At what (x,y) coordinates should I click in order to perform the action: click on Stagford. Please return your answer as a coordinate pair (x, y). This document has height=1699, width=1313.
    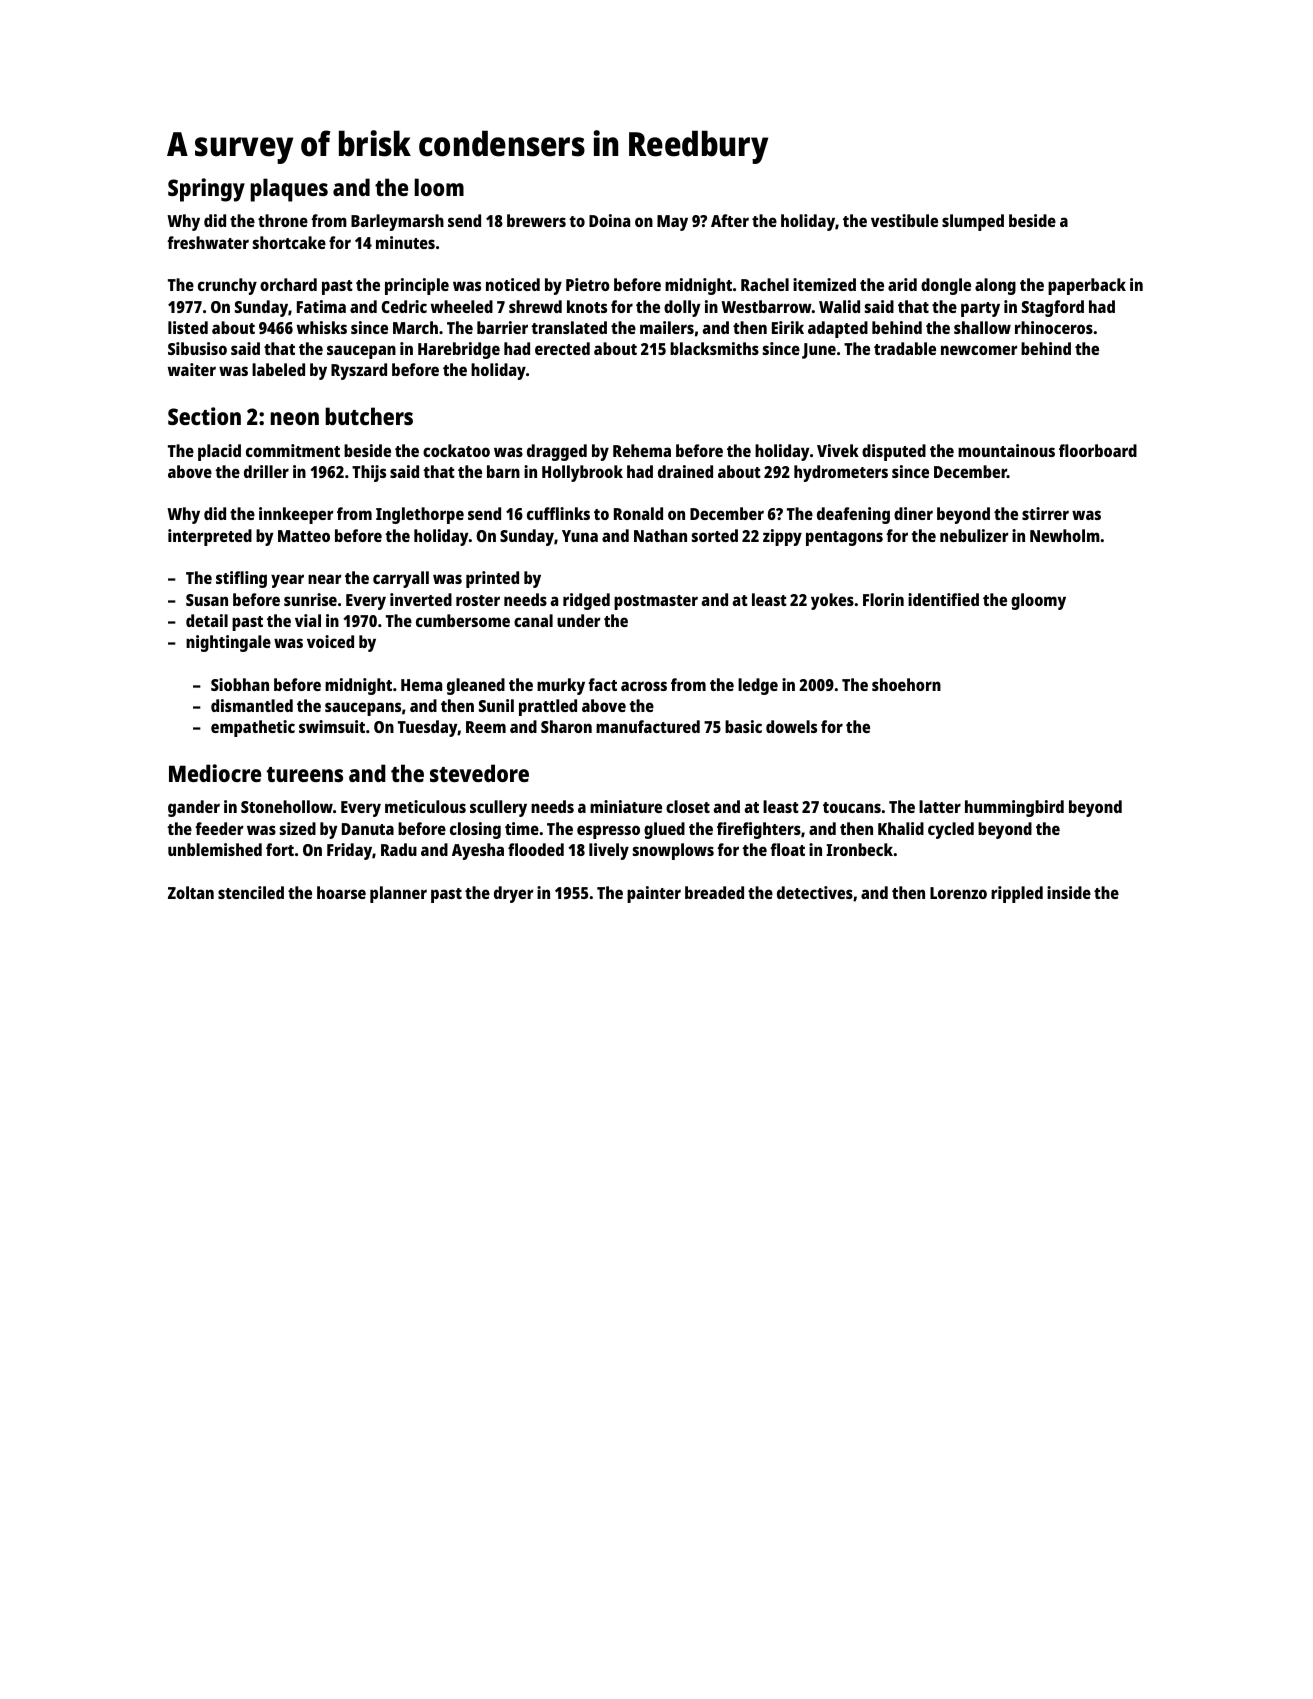
    Looking at the image, I should click on (1053, 308).
